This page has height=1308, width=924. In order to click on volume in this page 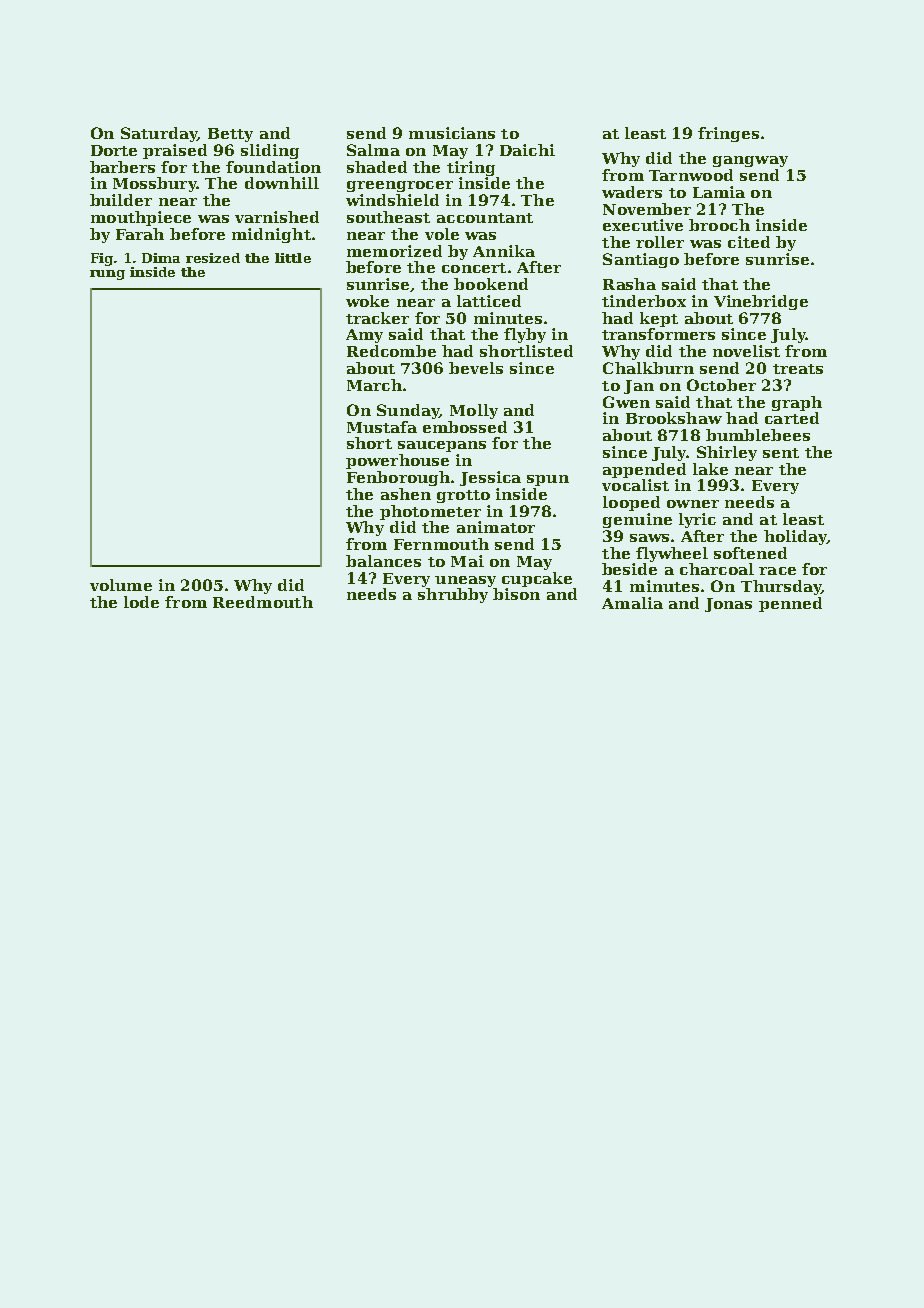, I will do `click(121, 585)`.
